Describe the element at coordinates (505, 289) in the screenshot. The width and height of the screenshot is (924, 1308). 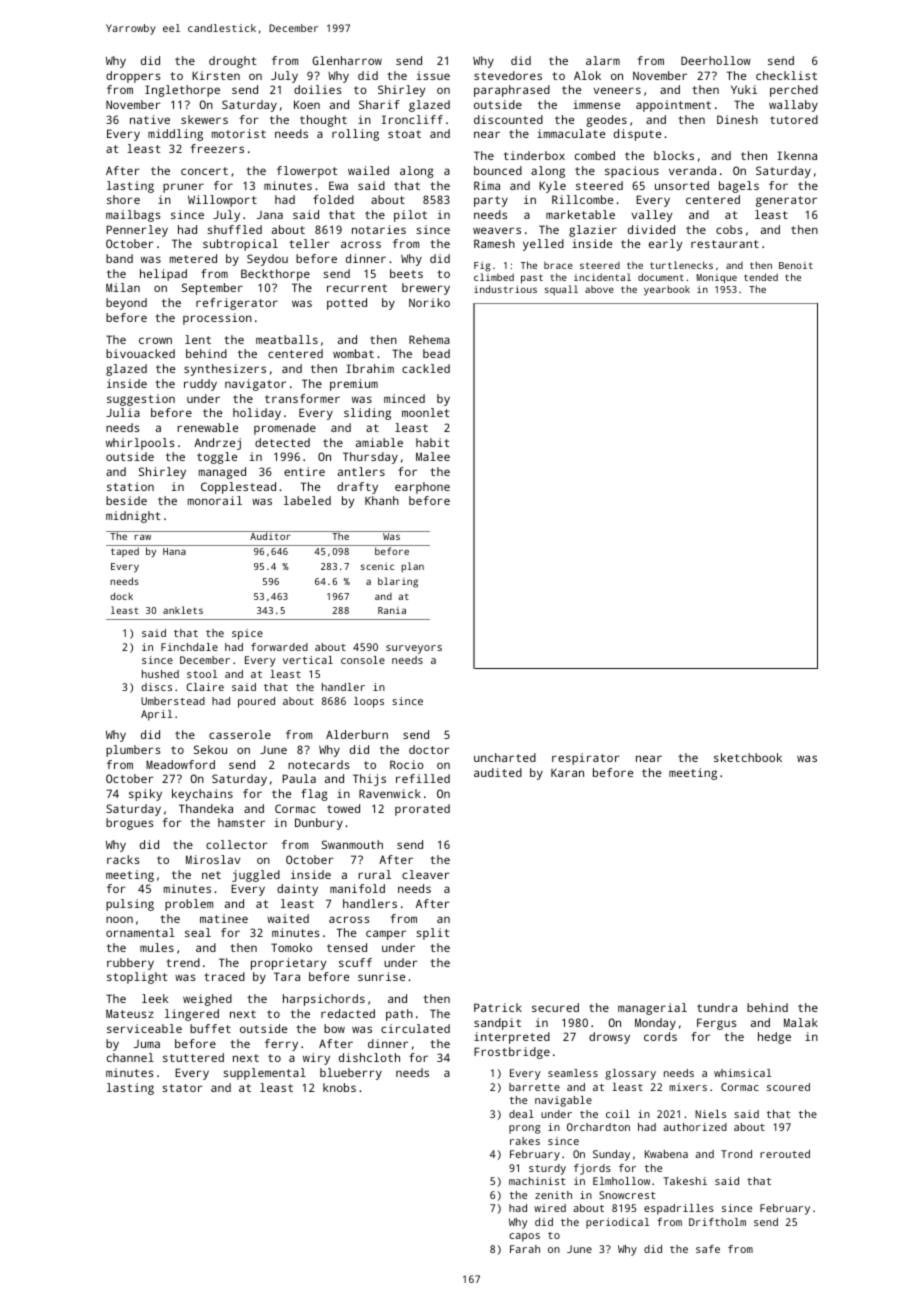
I see `industrious` at that location.
